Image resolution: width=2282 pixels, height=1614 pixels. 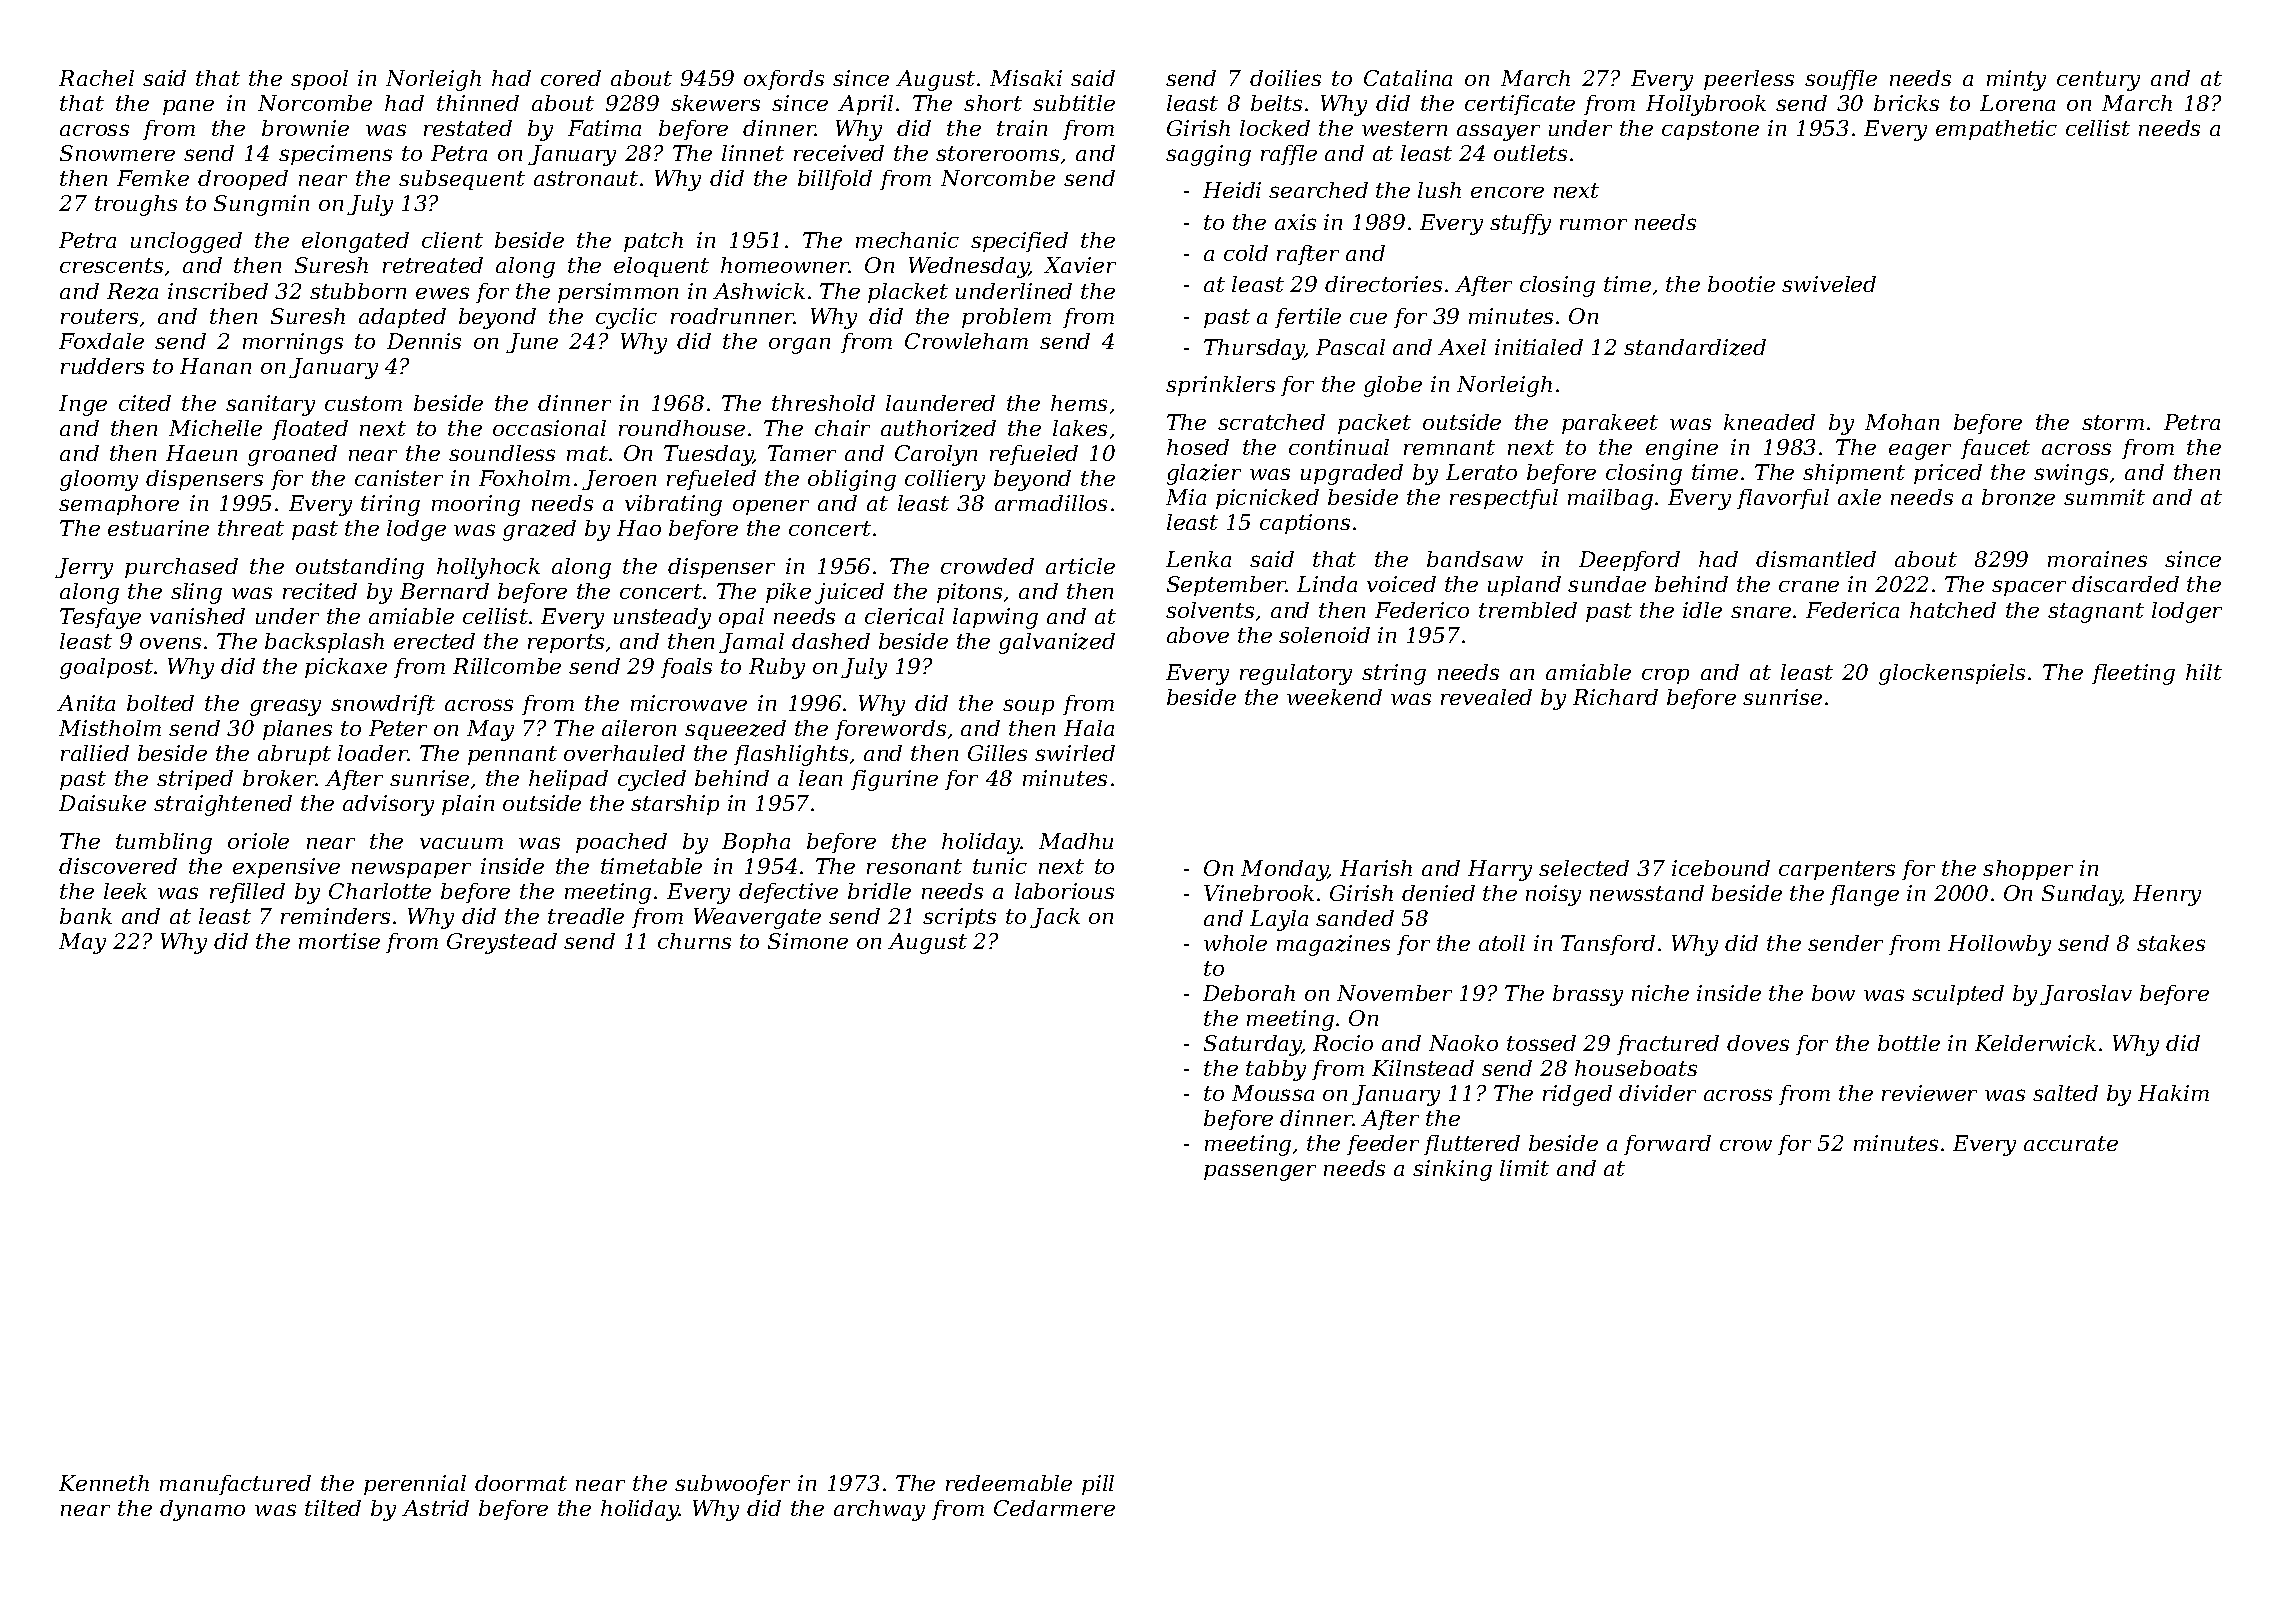 I want to click on swiveled, so click(x=1829, y=284).
